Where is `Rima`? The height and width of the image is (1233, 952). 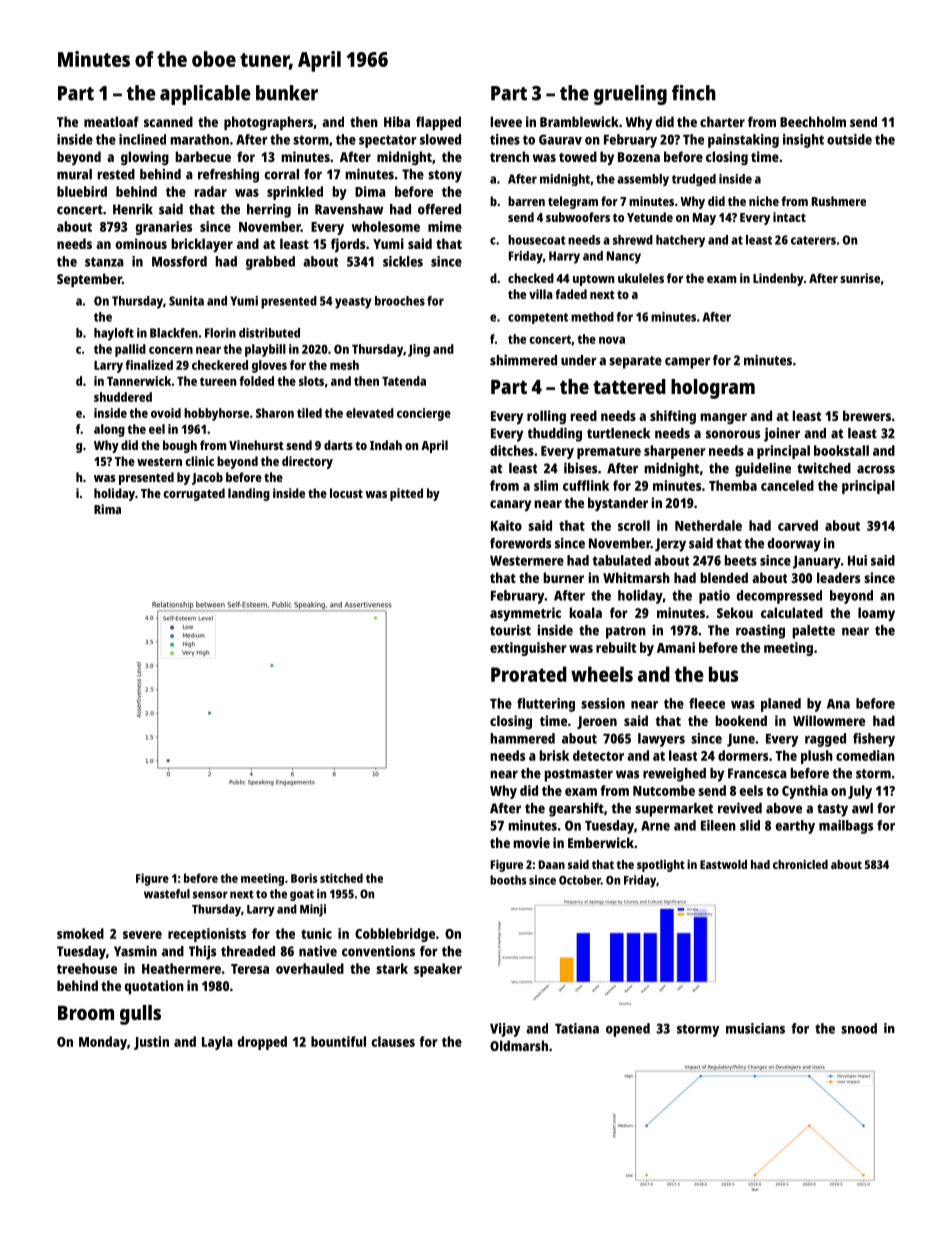 Rima is located at coordinates (107, 509).
